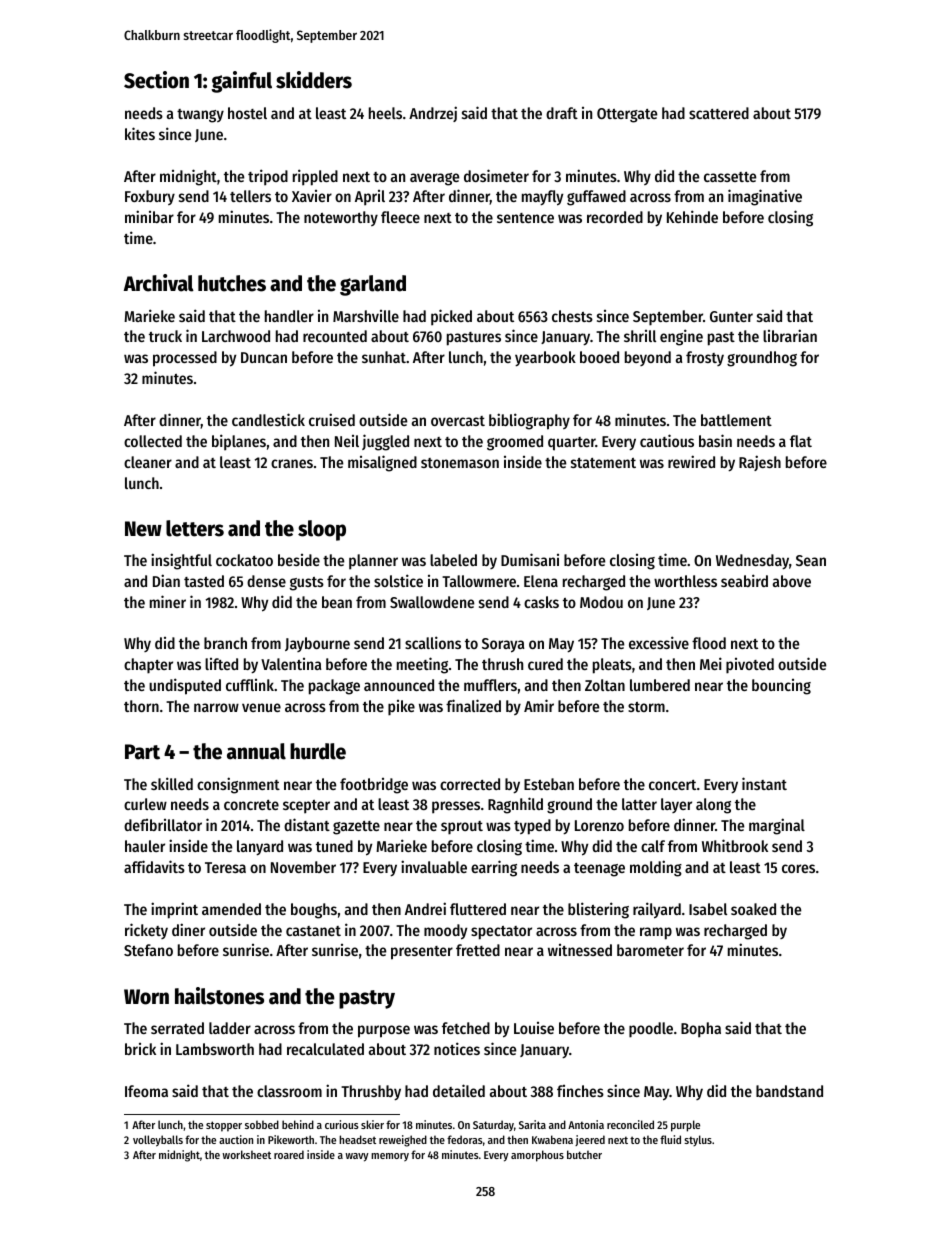 This screenshot has width=952, height=1233. I want to click on beyond, so click(648, 358).
